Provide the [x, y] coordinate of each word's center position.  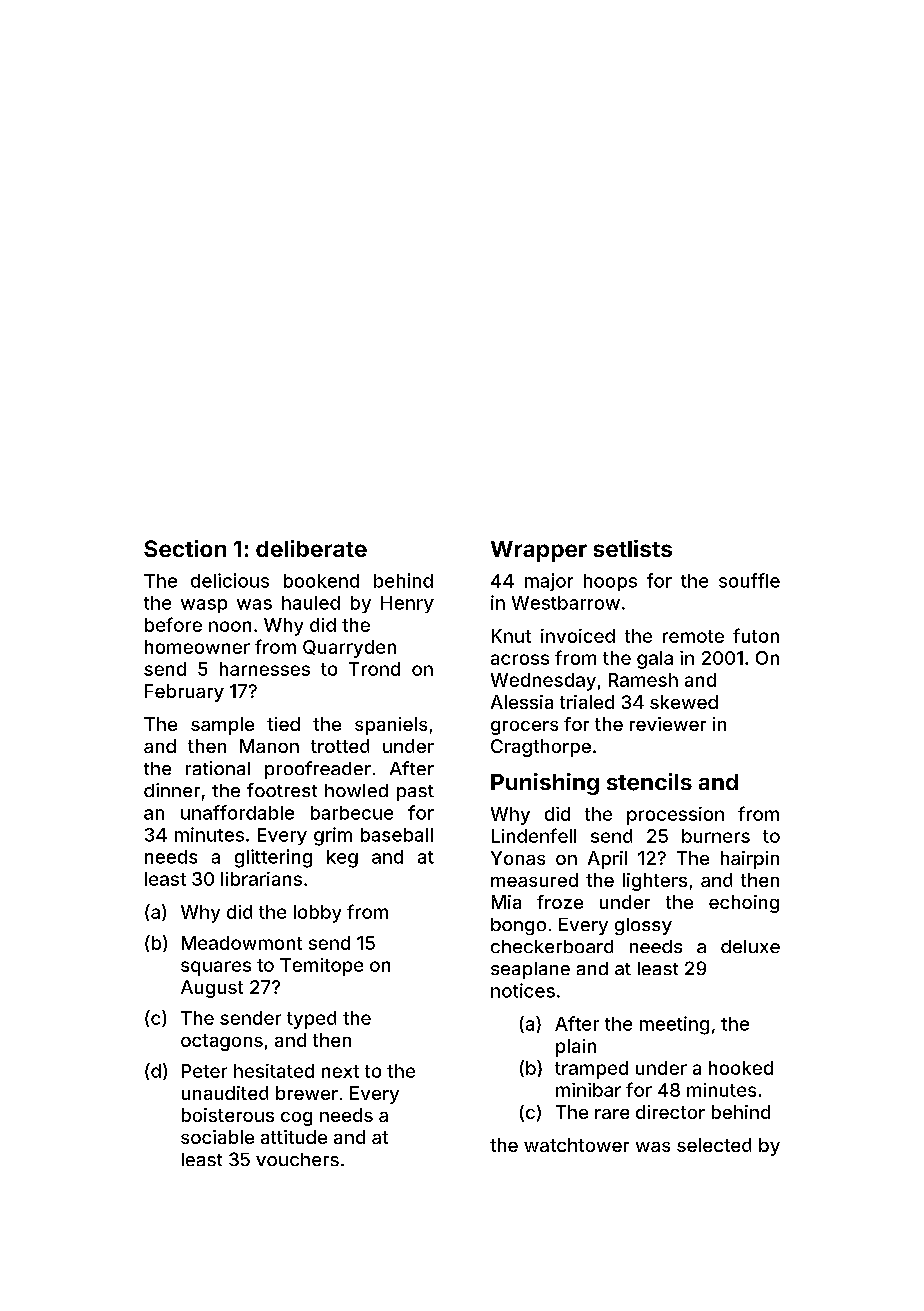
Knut [511, 636]
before [173, 624]
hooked [741, 1068]
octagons [222, 1042]
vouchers [297, 1159]
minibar [588, 1090]
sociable [217, 1137]
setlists [633, 548]
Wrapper [539, 551]
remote [693, 636]
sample [222, 726]
